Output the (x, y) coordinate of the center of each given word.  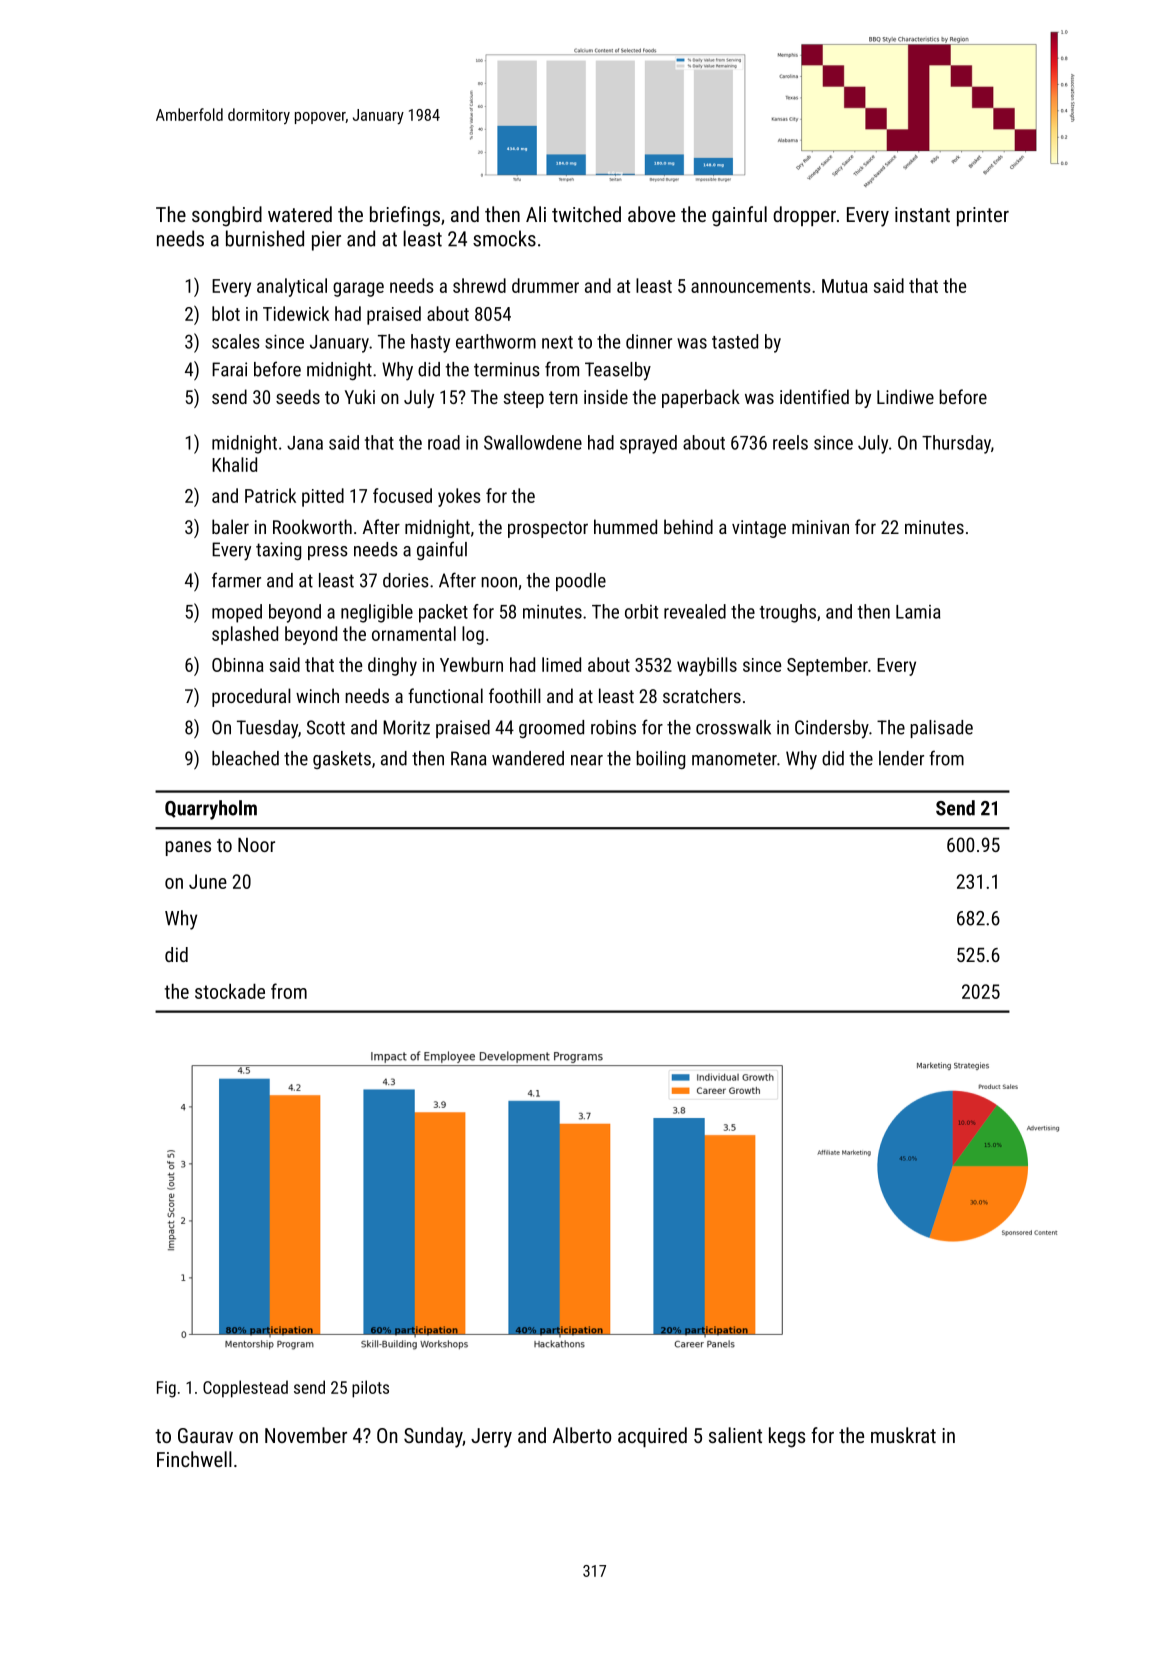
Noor (256, 845)
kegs (787, 1437)
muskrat (903, 1435)
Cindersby (832, 729)
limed (561, 664)
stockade (230, 991)
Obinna (238, 664)
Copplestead (245, 1389)
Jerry (491, 1438)
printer (983, 216)
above (651, 214)
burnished (265, 238)
